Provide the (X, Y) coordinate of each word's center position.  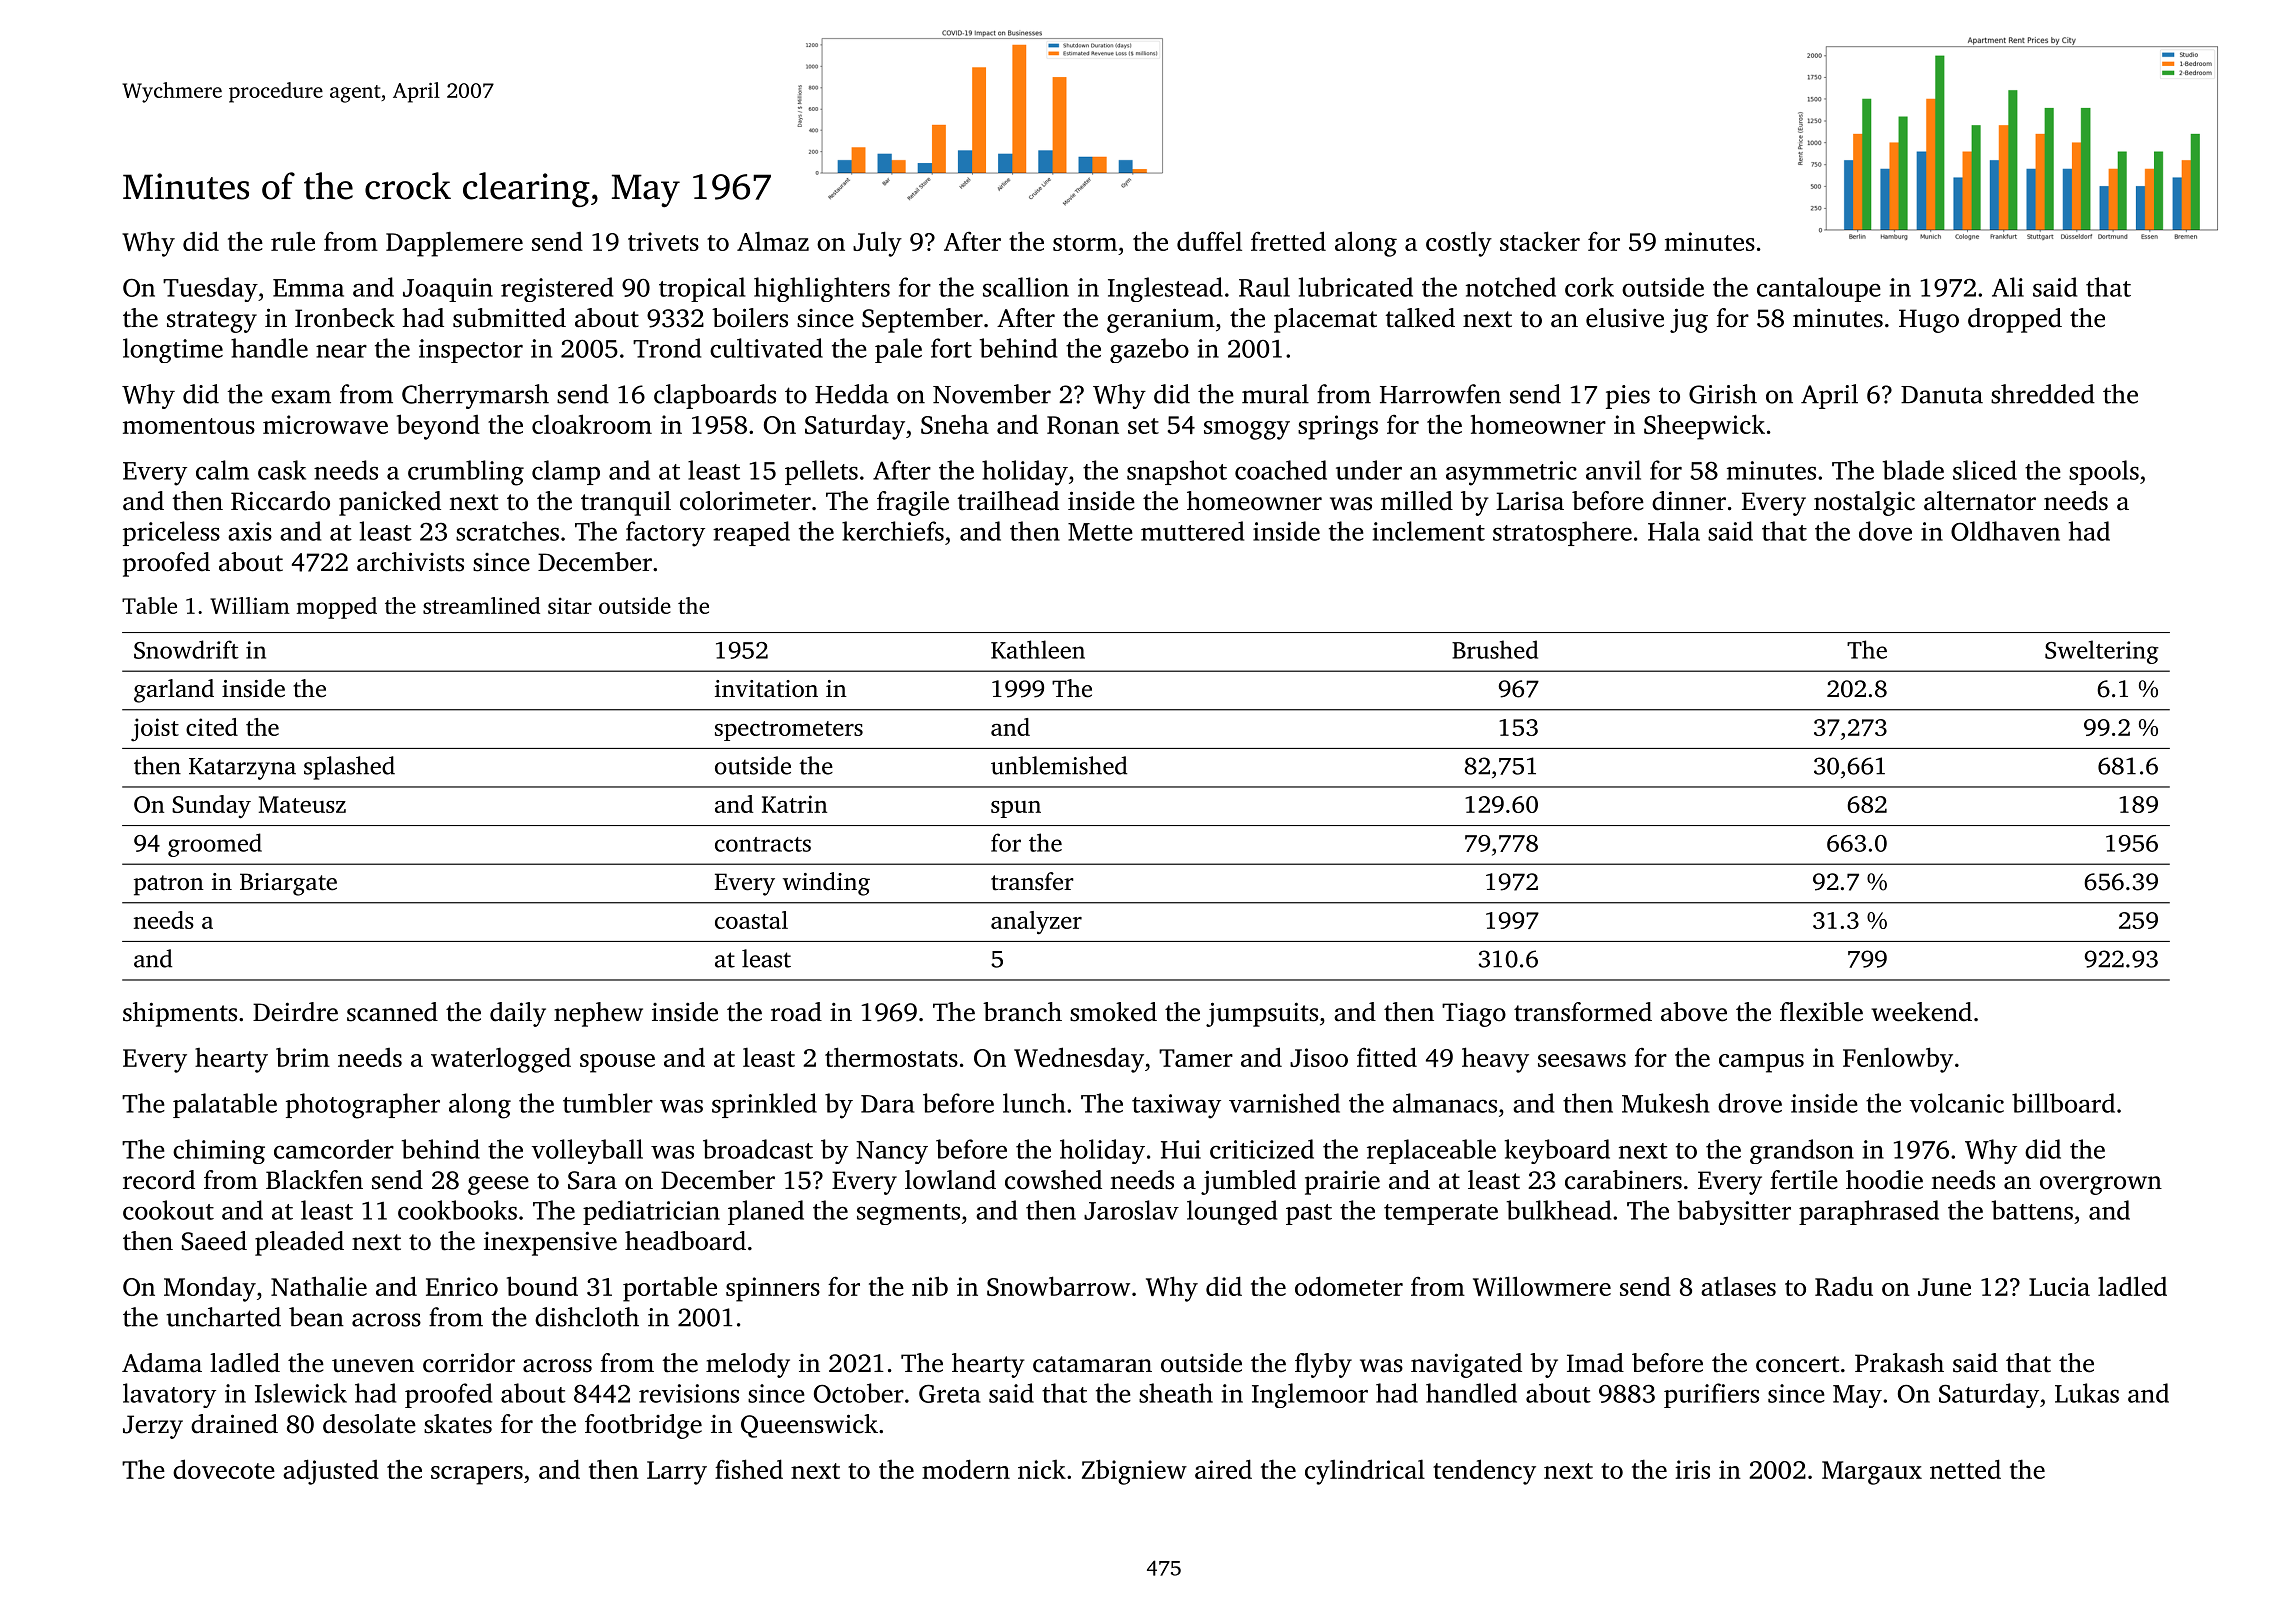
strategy (212, 322)
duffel (1209, 241)
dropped (2015, 320)
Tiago (1474, 1015)
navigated (1466, 1365)
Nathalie (319, 1286)
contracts (763, 844)
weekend (1921, 1012)
